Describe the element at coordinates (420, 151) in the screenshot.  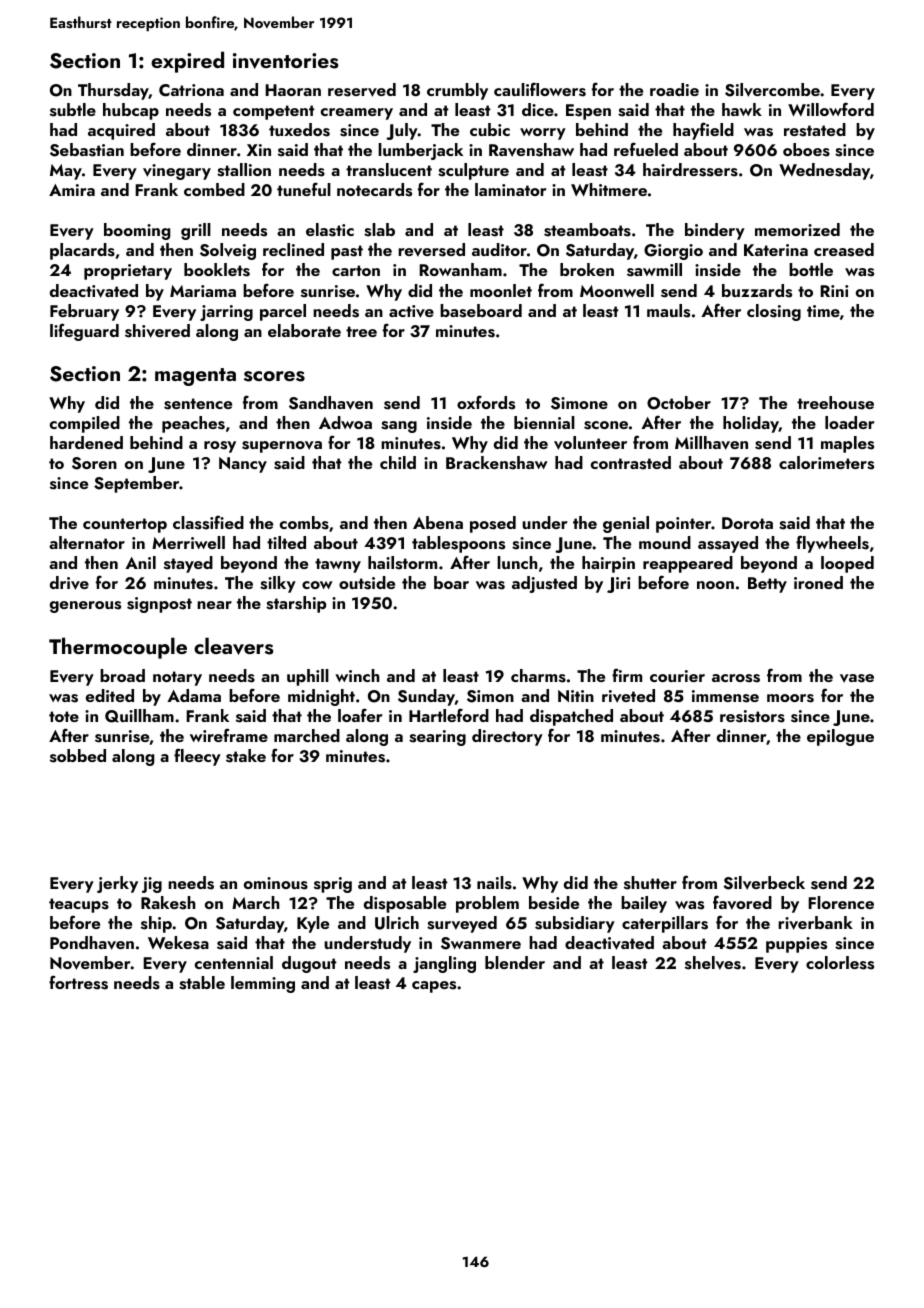
I see `lumberjack` at that location.
